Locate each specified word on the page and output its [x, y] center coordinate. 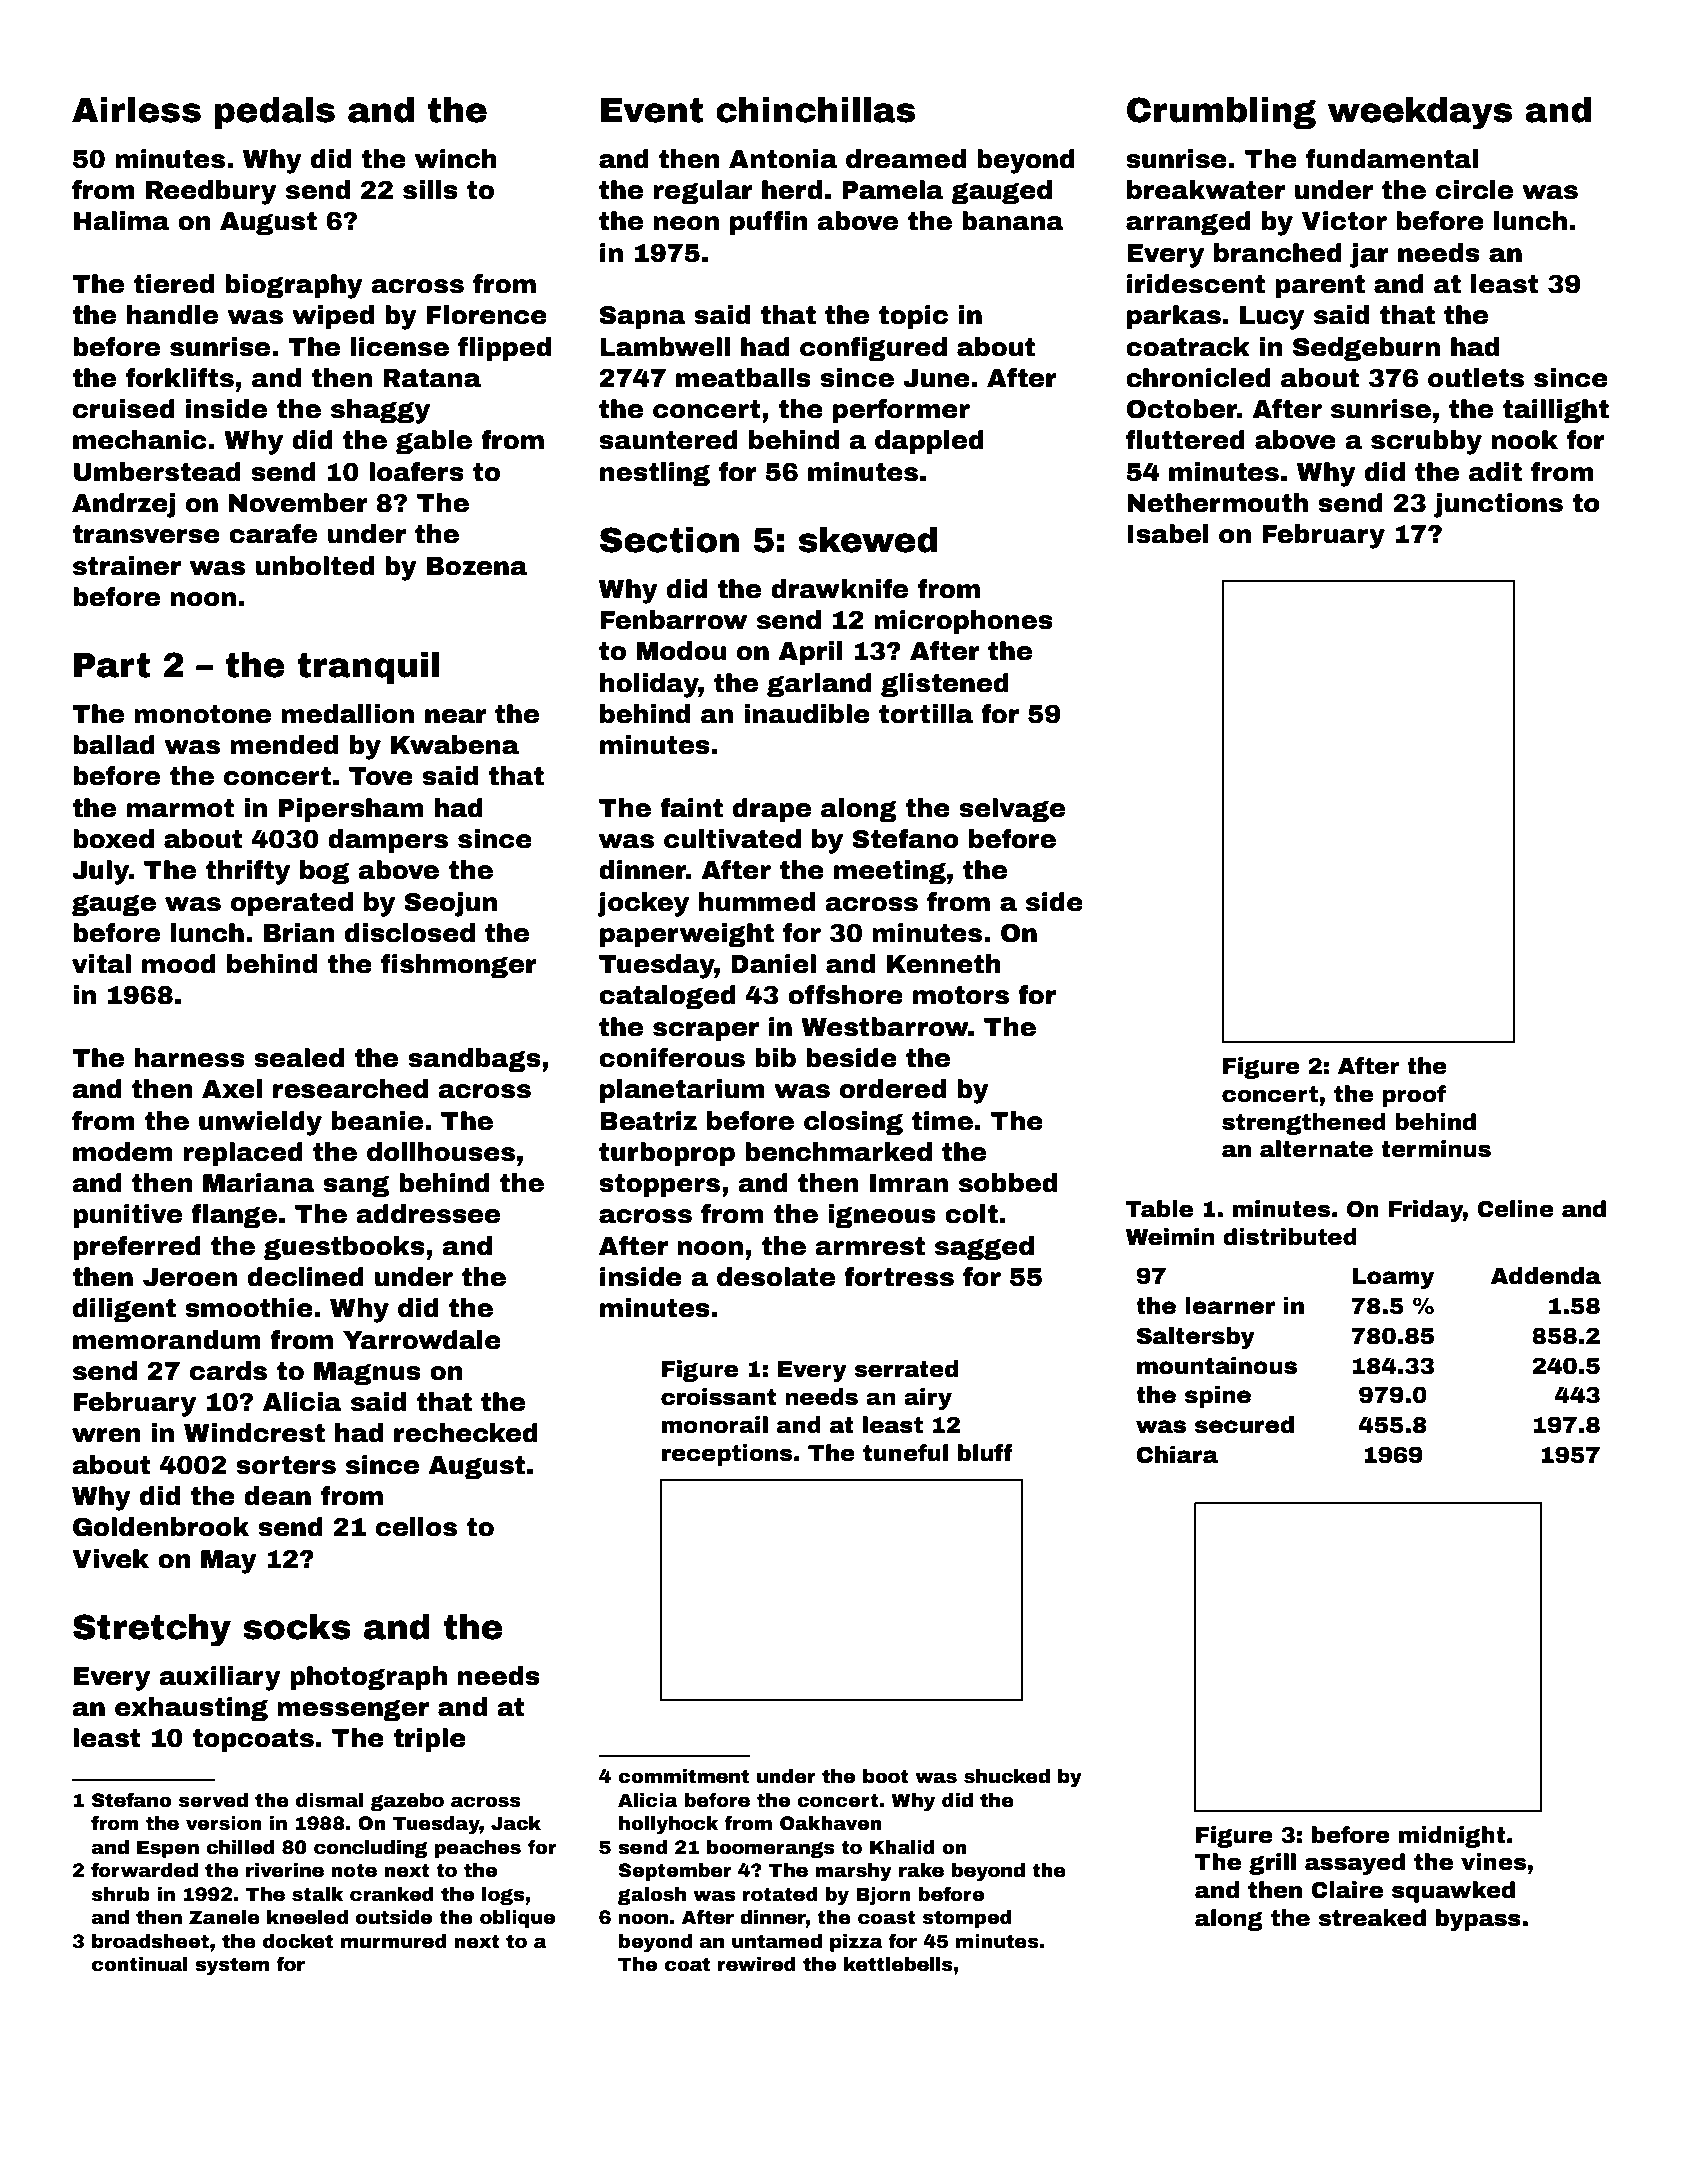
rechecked [466, 1433]
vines [1493, 1862]
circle [1474, 190]
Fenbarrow [673, 620]
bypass [1478, 1920]
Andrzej [123, 505]
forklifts [180, 378]
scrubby [1426, 442]
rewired [757, 1964]
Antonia [783, 159]
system [232, 1966]
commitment [683, 1776]
